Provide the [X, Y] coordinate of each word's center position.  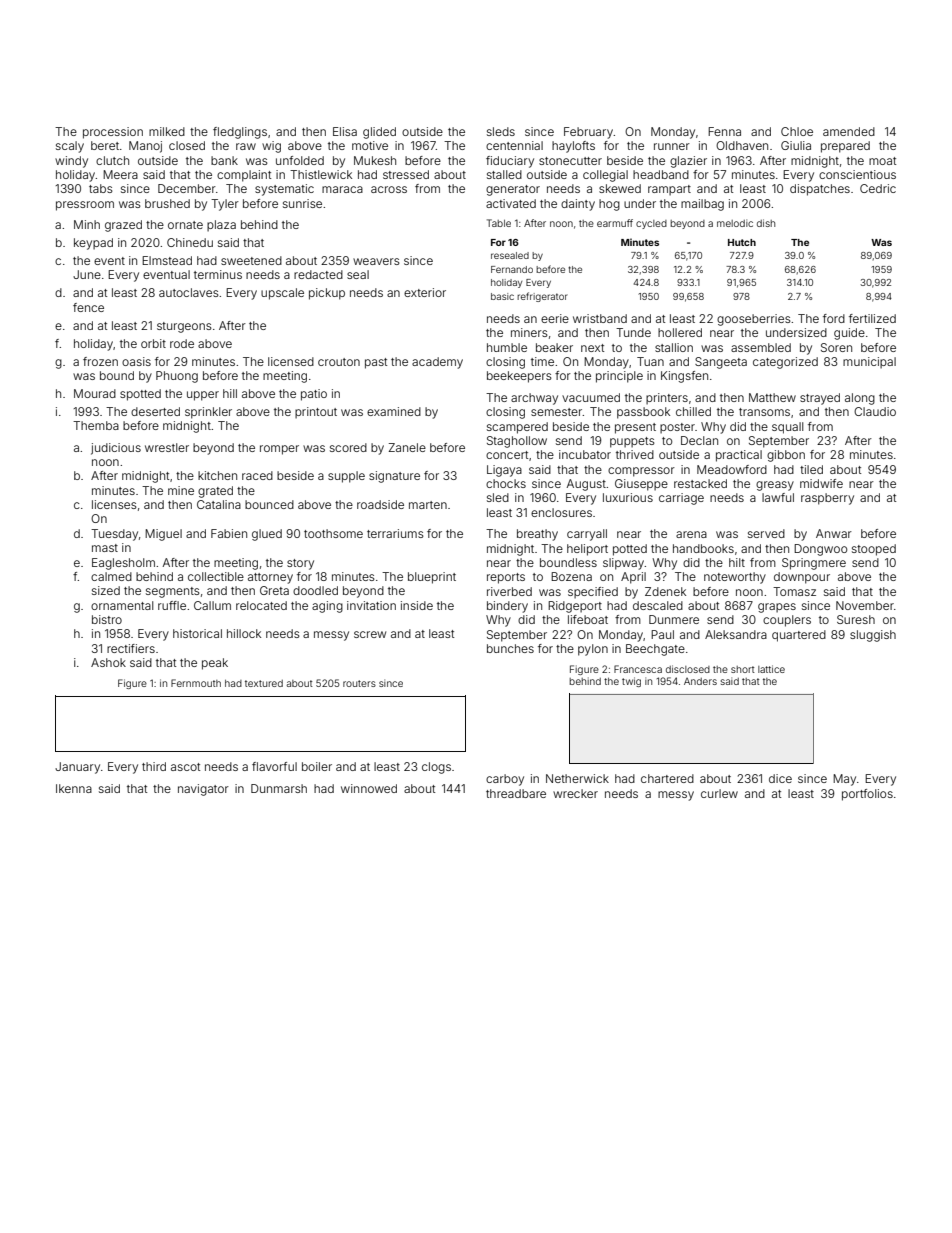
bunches [510, 648]
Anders [700, 681]
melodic [735, 223]
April [633, 578]
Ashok [108, 662]
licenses [114, 504]
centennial [514, 145]
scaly [70, 147]
